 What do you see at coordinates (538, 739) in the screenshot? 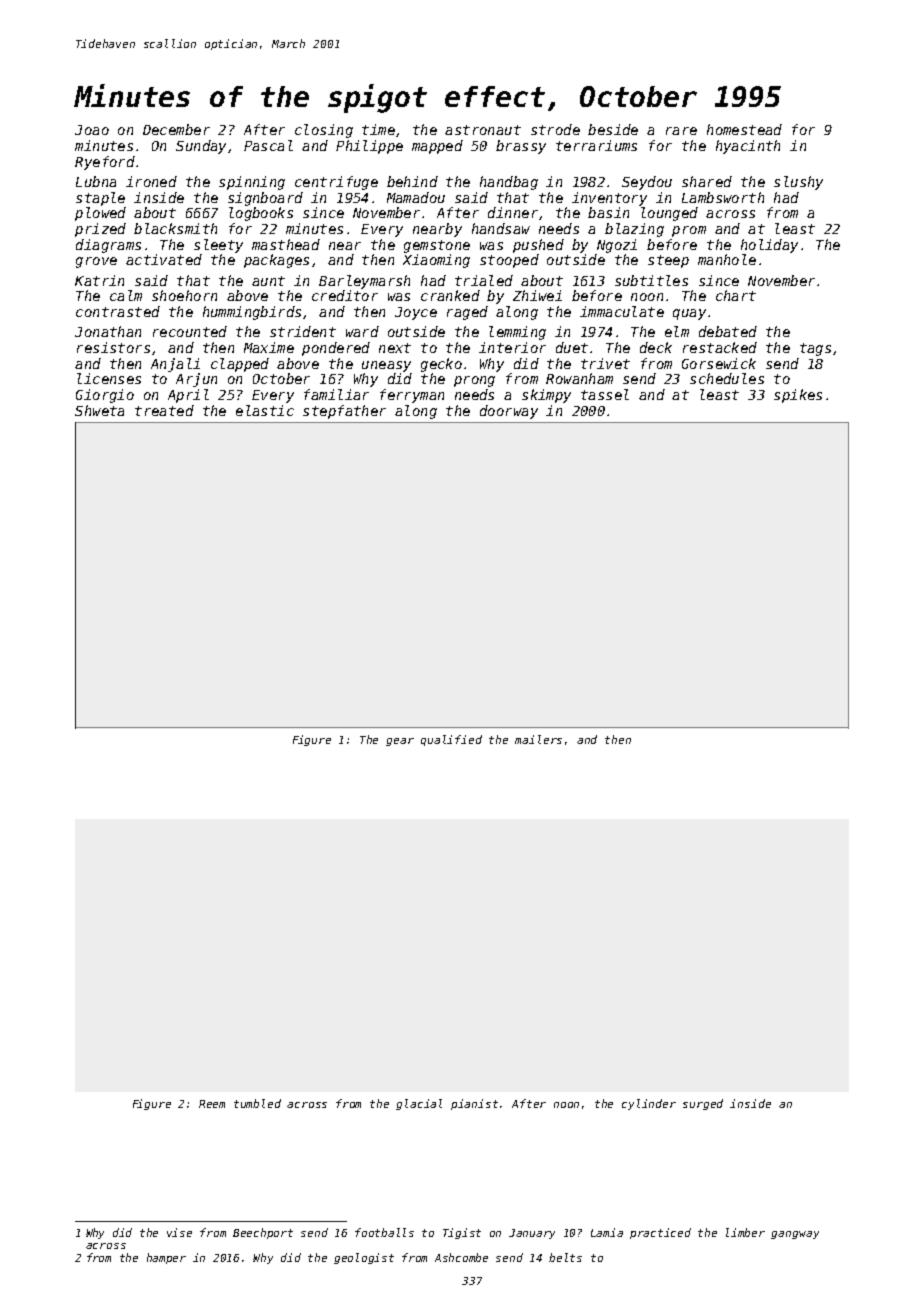
I see `mailers` at bounding box center [538, 739].
